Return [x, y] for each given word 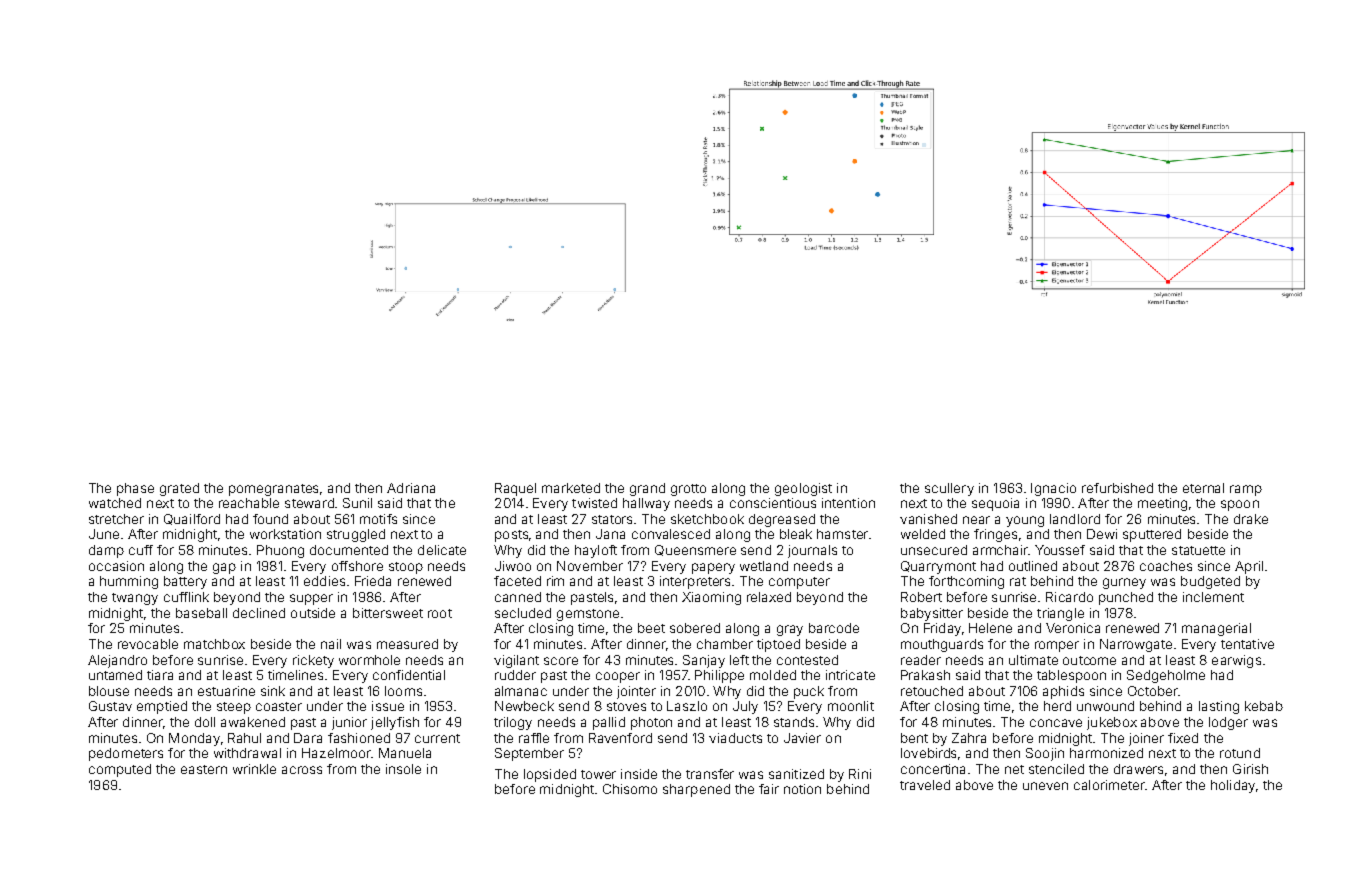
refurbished [1117, 488]
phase [135, 489]
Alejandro [117, 661]
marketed [571, 488]
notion [802, 789]
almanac [521, 691]
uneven [1045, 786]
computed [120, 770]
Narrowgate [1136, 645]
